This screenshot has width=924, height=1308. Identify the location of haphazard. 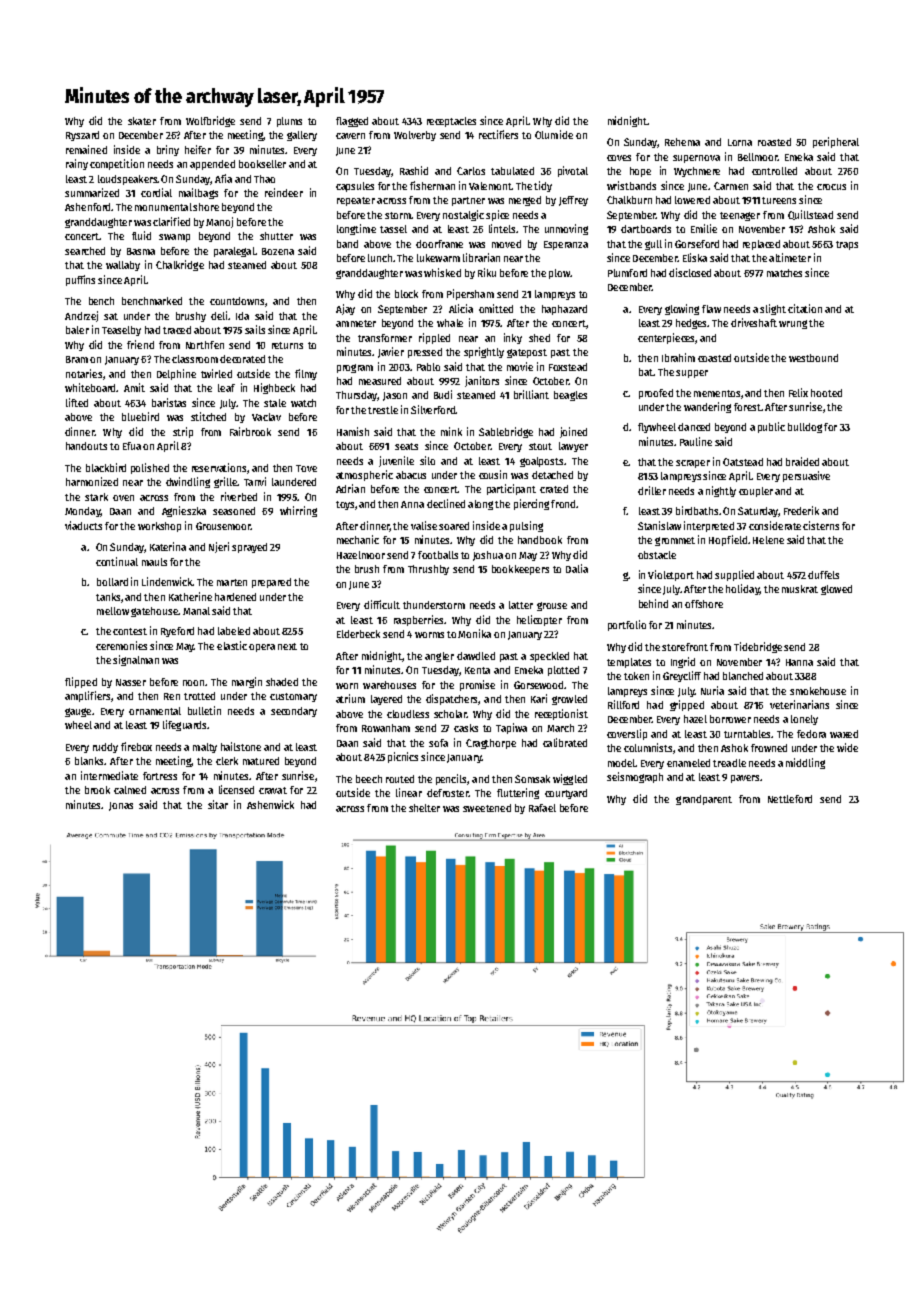
(564, 310).
